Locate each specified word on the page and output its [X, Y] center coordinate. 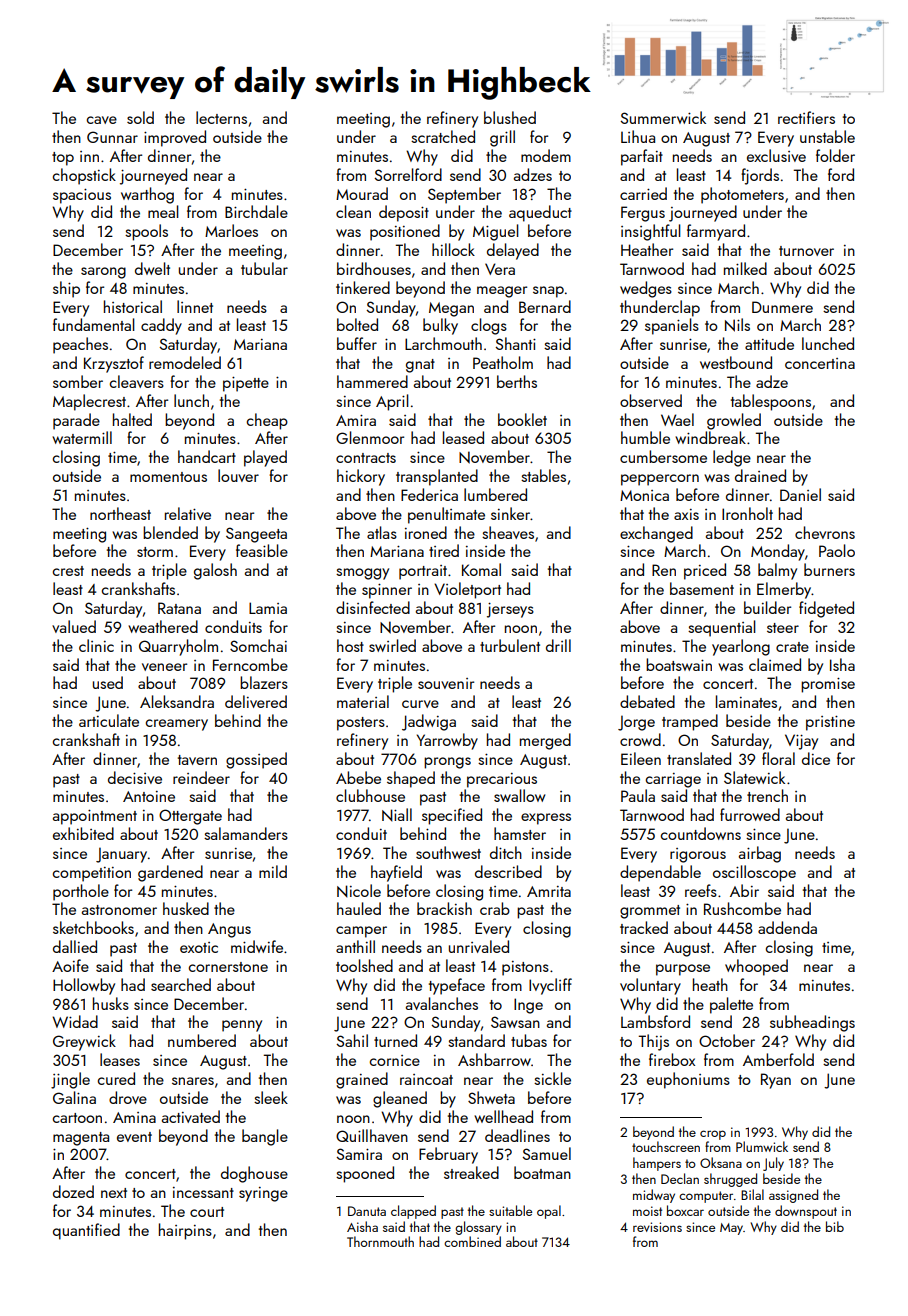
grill [502, 138]
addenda [787, 927]
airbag [760, 854]
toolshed [364, 965]
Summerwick [663, 117]
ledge [732, 458]
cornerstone [228, 967]
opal [549, 1212]
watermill [82, 437]
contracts [366, 458]
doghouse [254, 1174]
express [546, 819]
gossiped [256, 760]
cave [102, 120]
